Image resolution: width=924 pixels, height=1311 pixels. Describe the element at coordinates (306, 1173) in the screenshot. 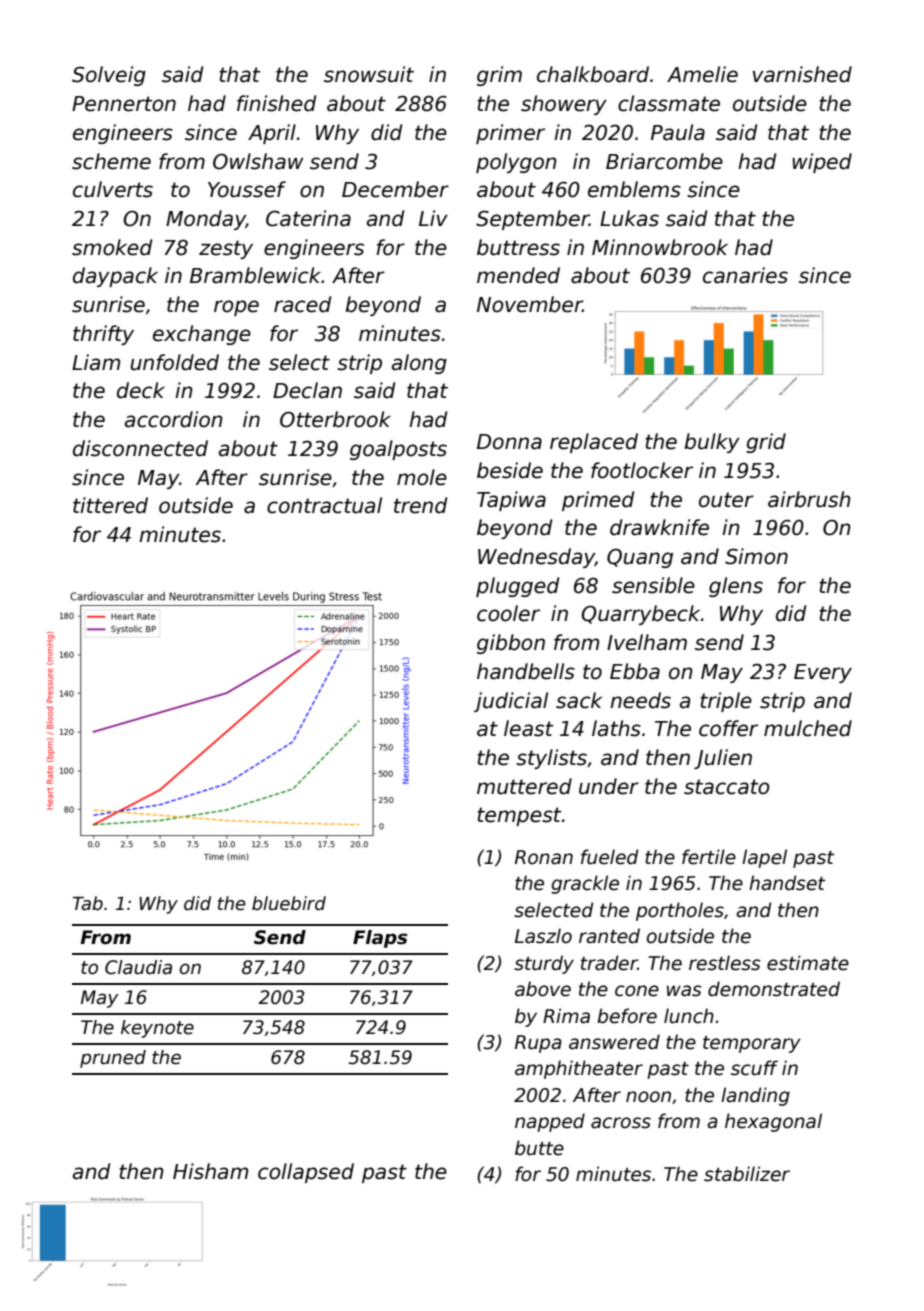

I see `collapsed` at that location.
